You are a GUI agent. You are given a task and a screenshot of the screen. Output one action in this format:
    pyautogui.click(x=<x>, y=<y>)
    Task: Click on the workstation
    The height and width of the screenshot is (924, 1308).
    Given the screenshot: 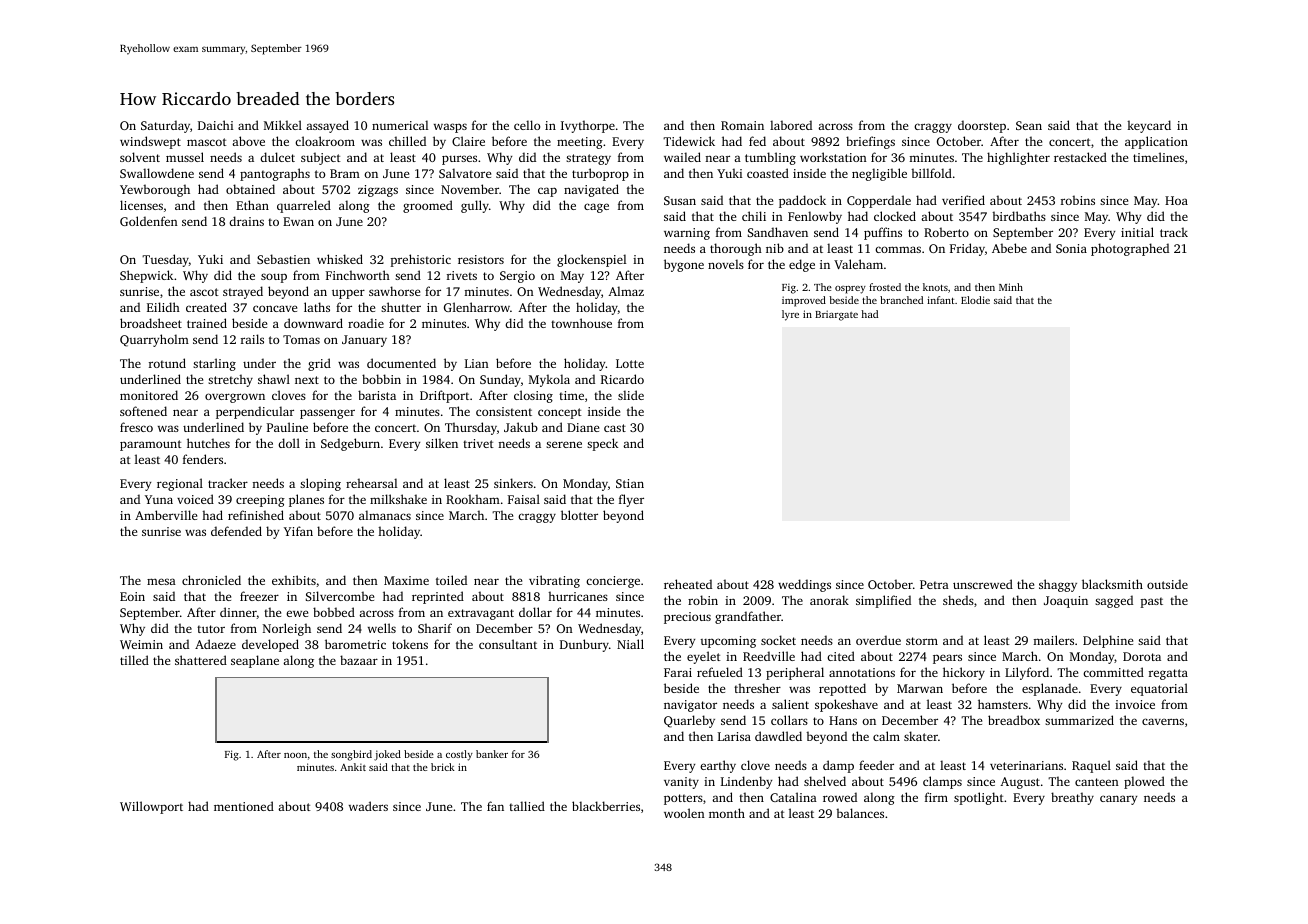 What is the action you would take?
    pyautogui.click(x=833, y=157)
